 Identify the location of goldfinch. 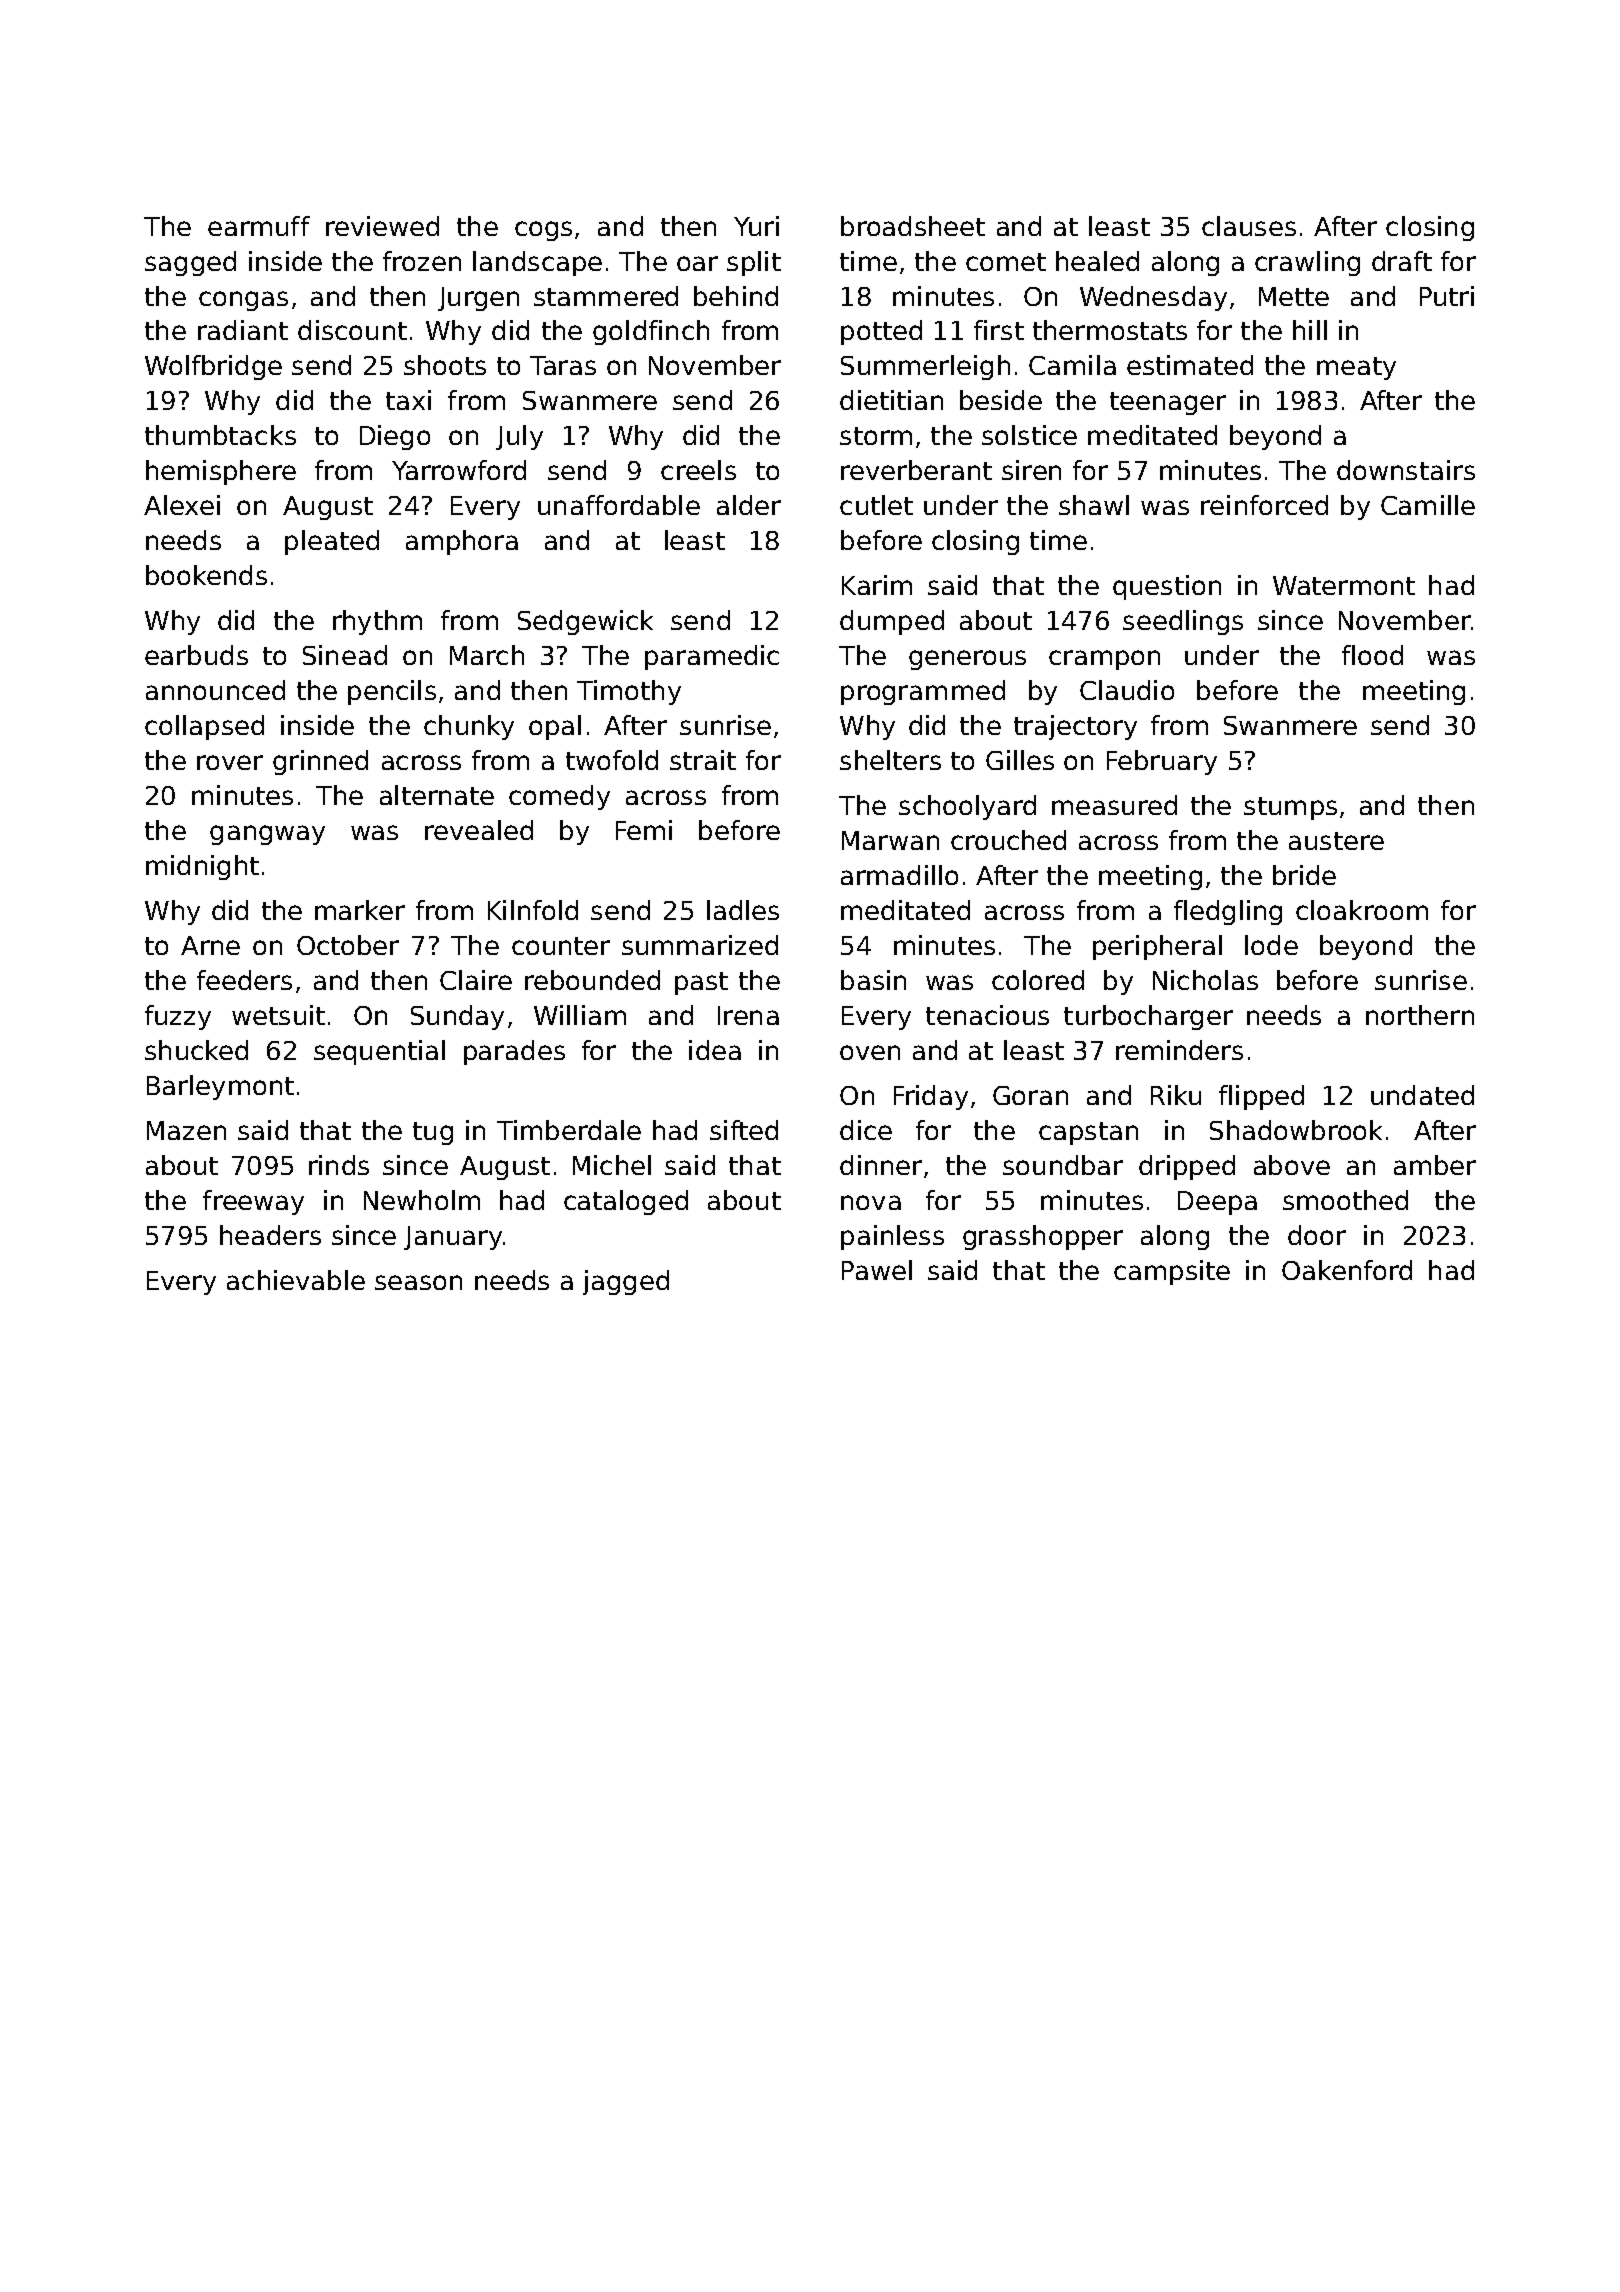
(651, 332).
